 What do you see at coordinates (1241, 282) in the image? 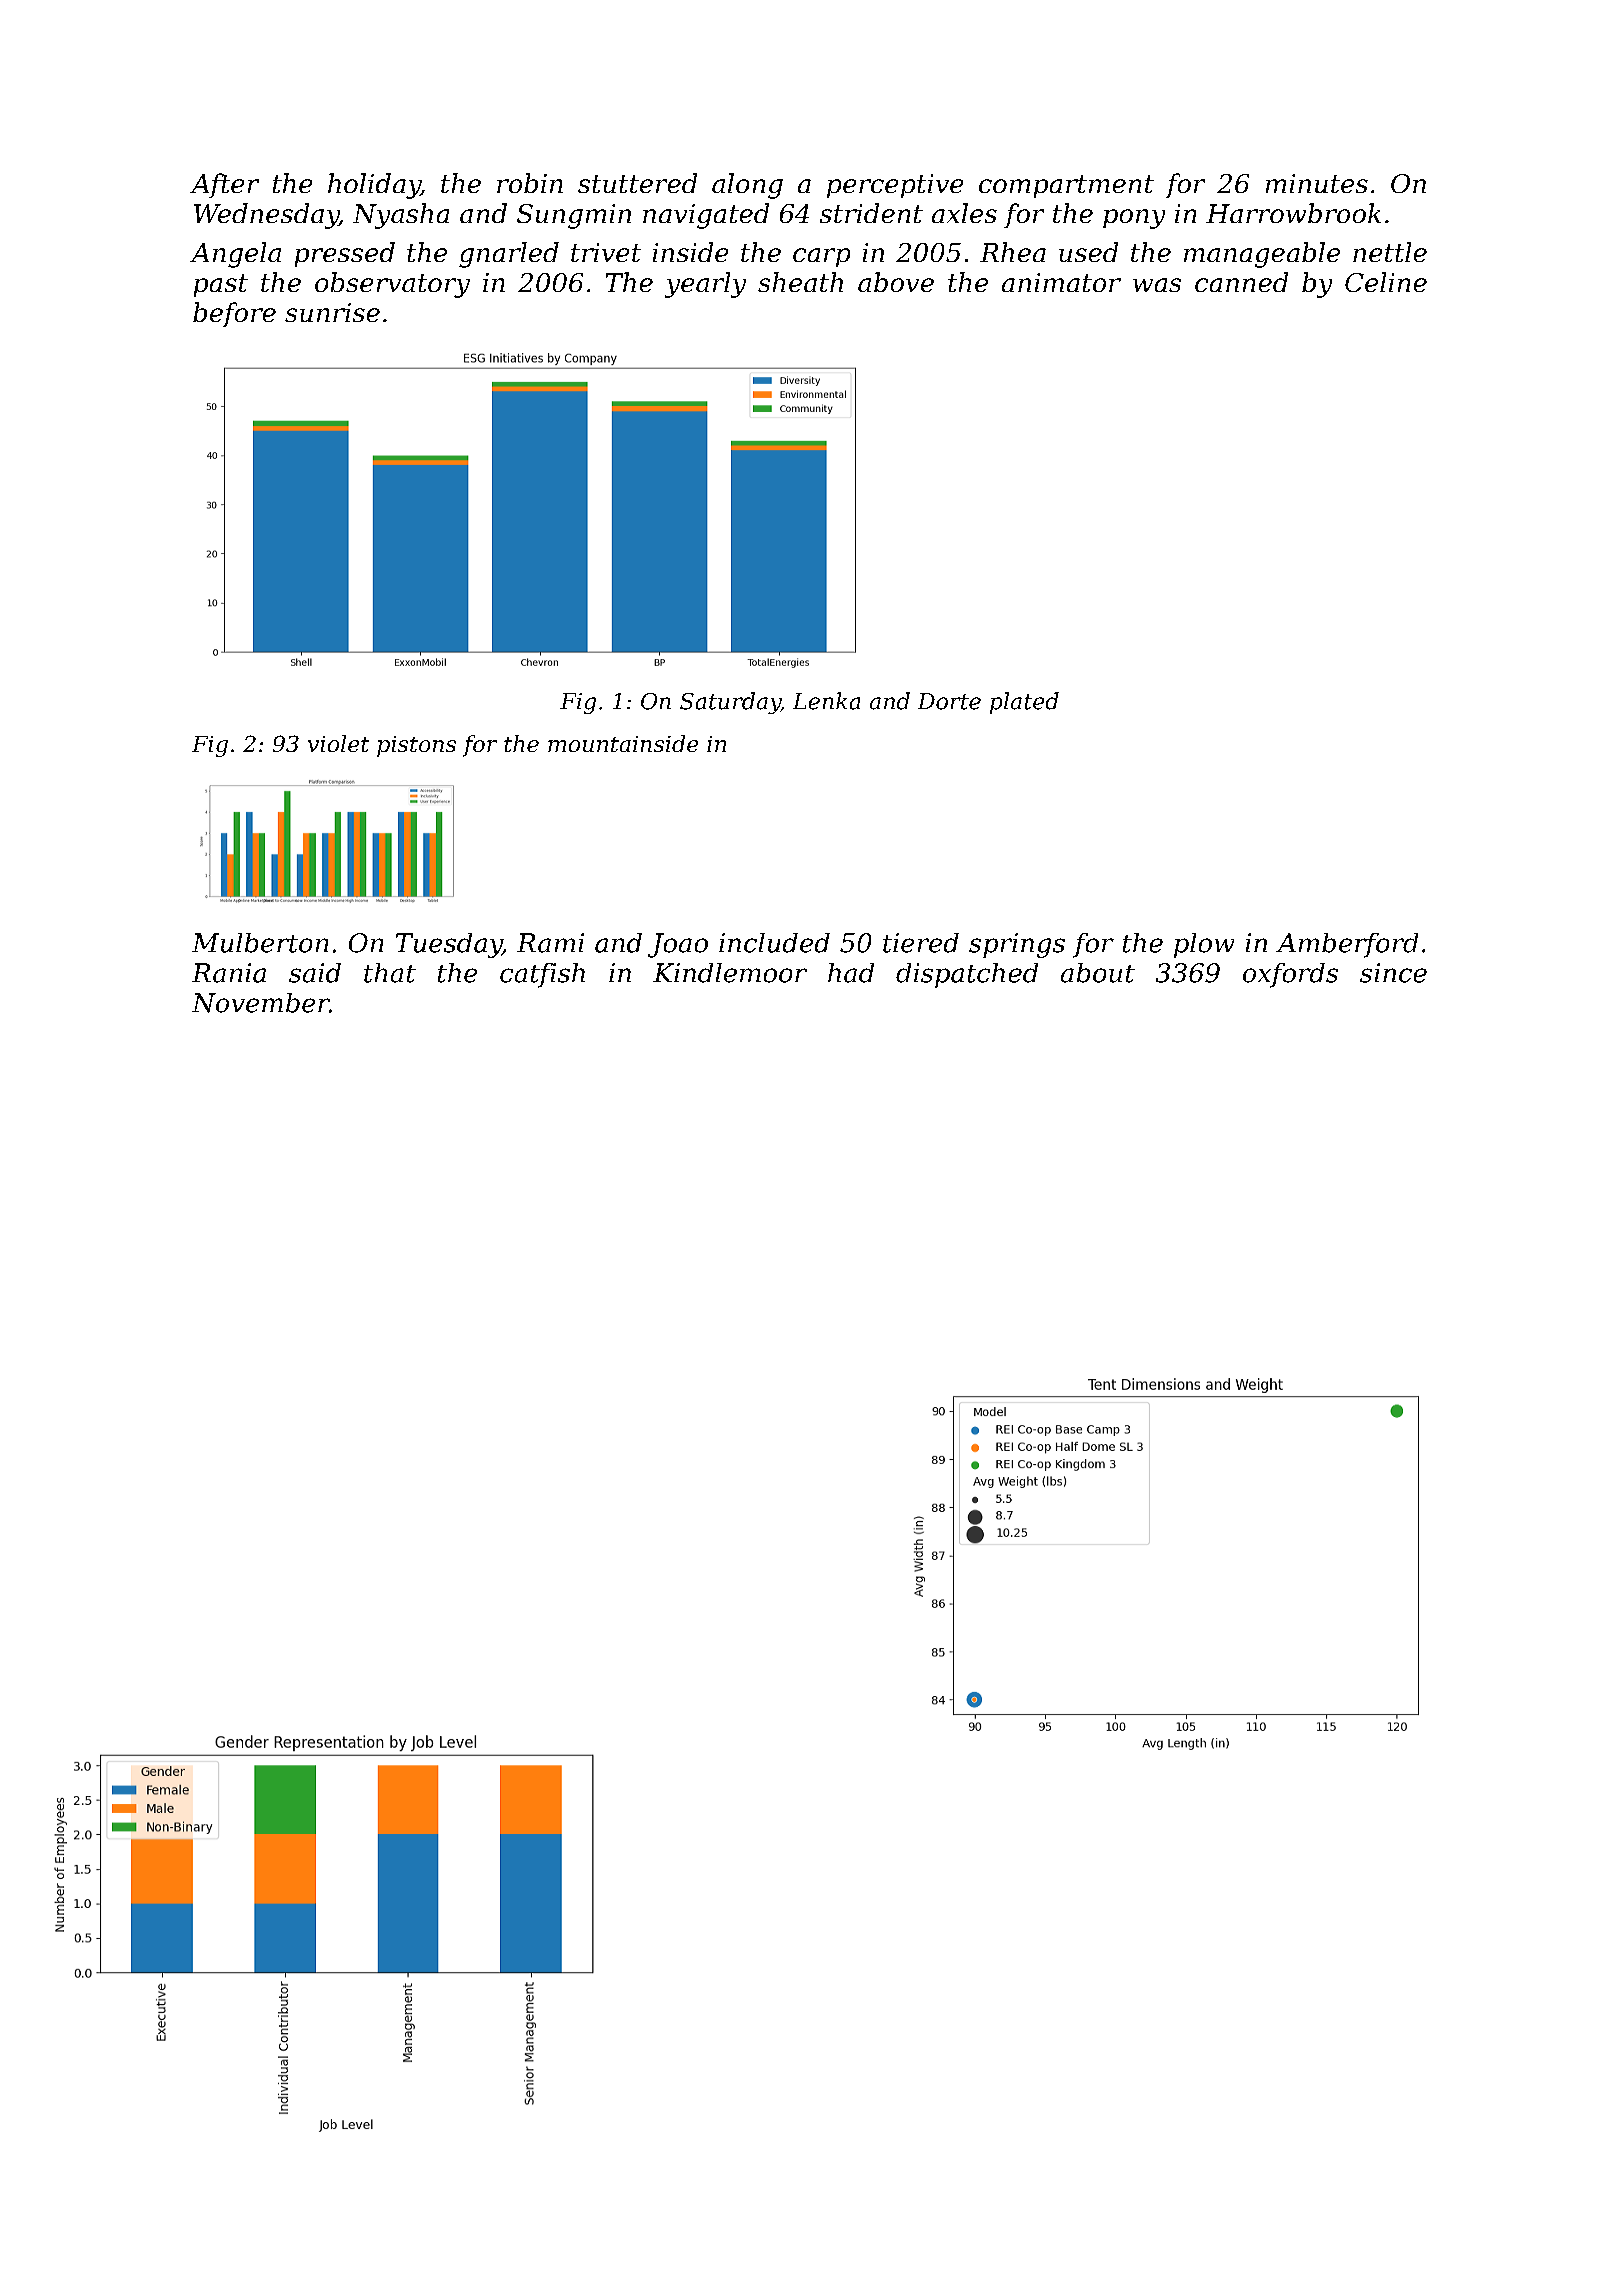
I see `canned` at bounding box center [1241, 282].
